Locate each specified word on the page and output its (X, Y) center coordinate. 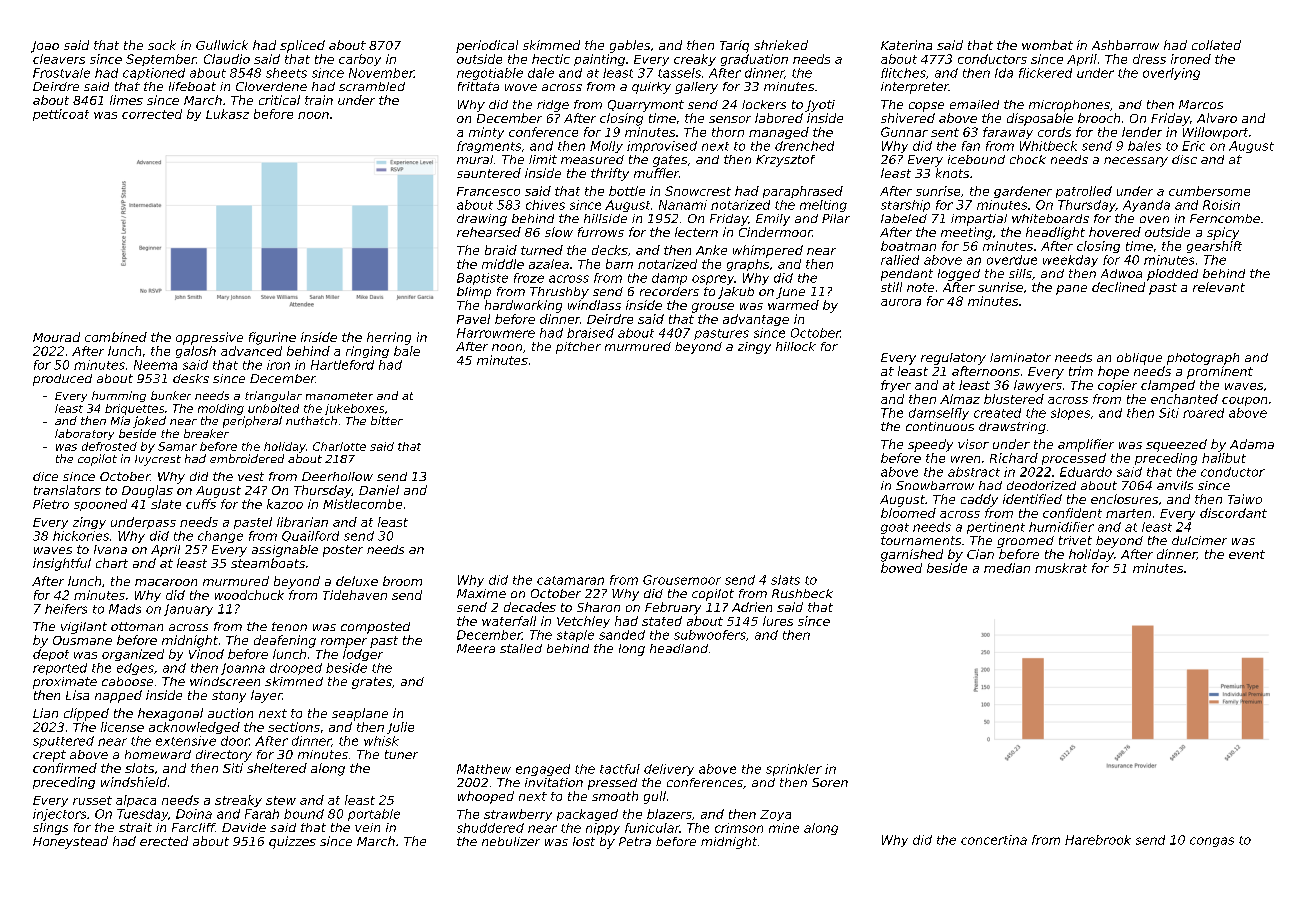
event (1247, 554)
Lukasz (227, 114)
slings (50, 829)
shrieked (781, 45)
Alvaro (1217, 118)
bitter (387, 420)
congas (1212, 842)
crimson (739, 828)
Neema (155, 365)
